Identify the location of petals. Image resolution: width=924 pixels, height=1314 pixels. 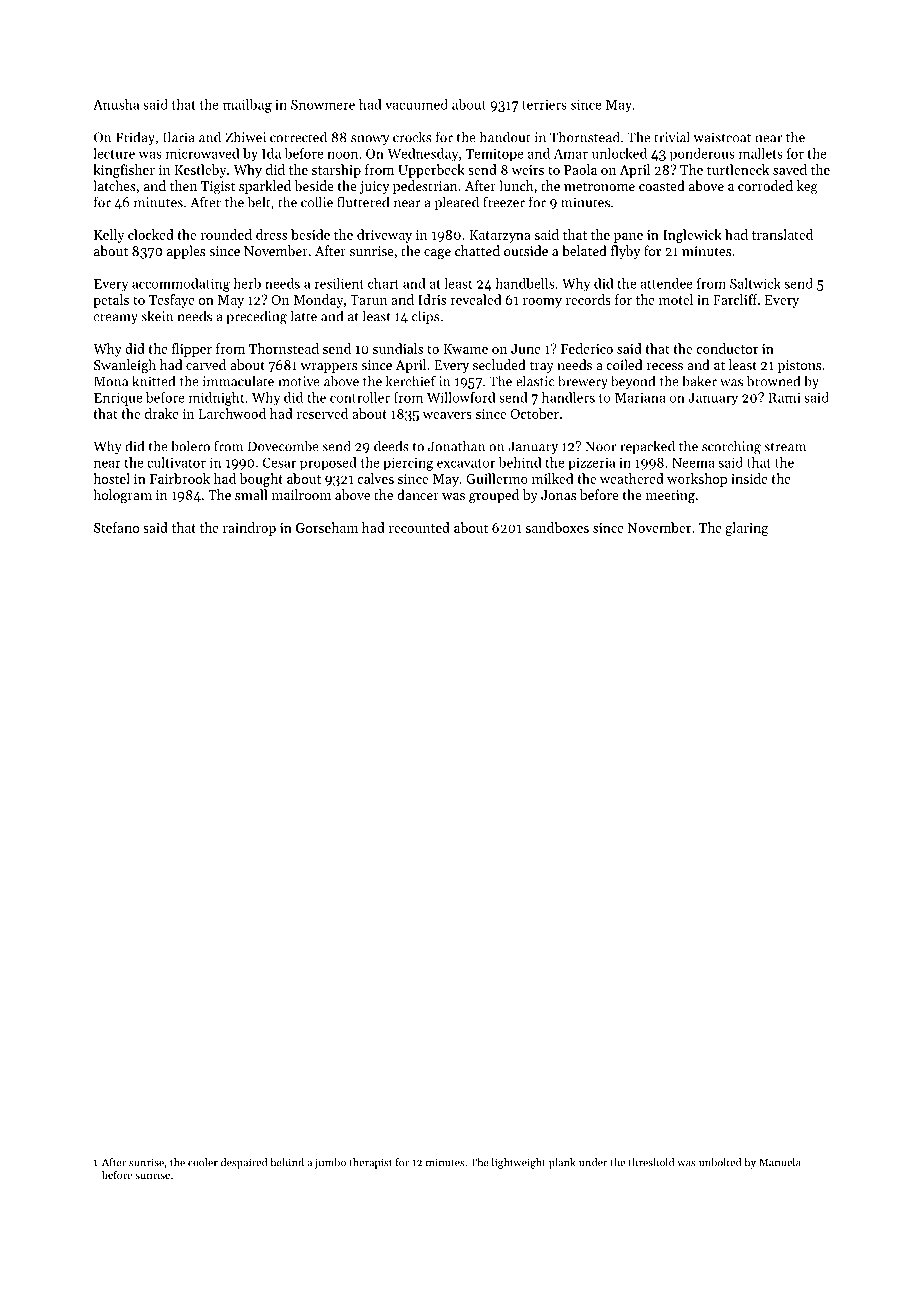
(111, 301).
